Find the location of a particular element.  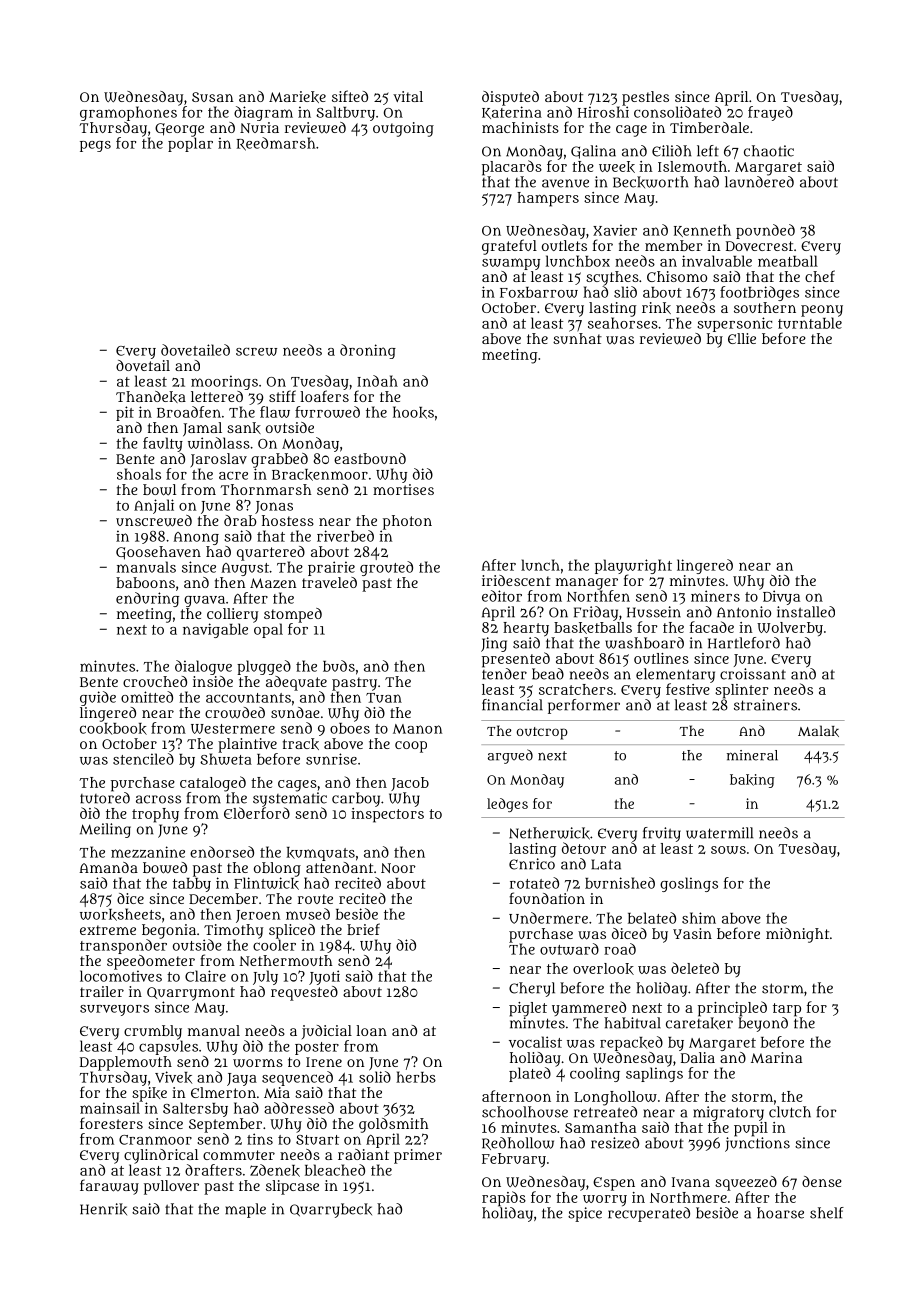

colliery is located at coordinates (232, 615).
